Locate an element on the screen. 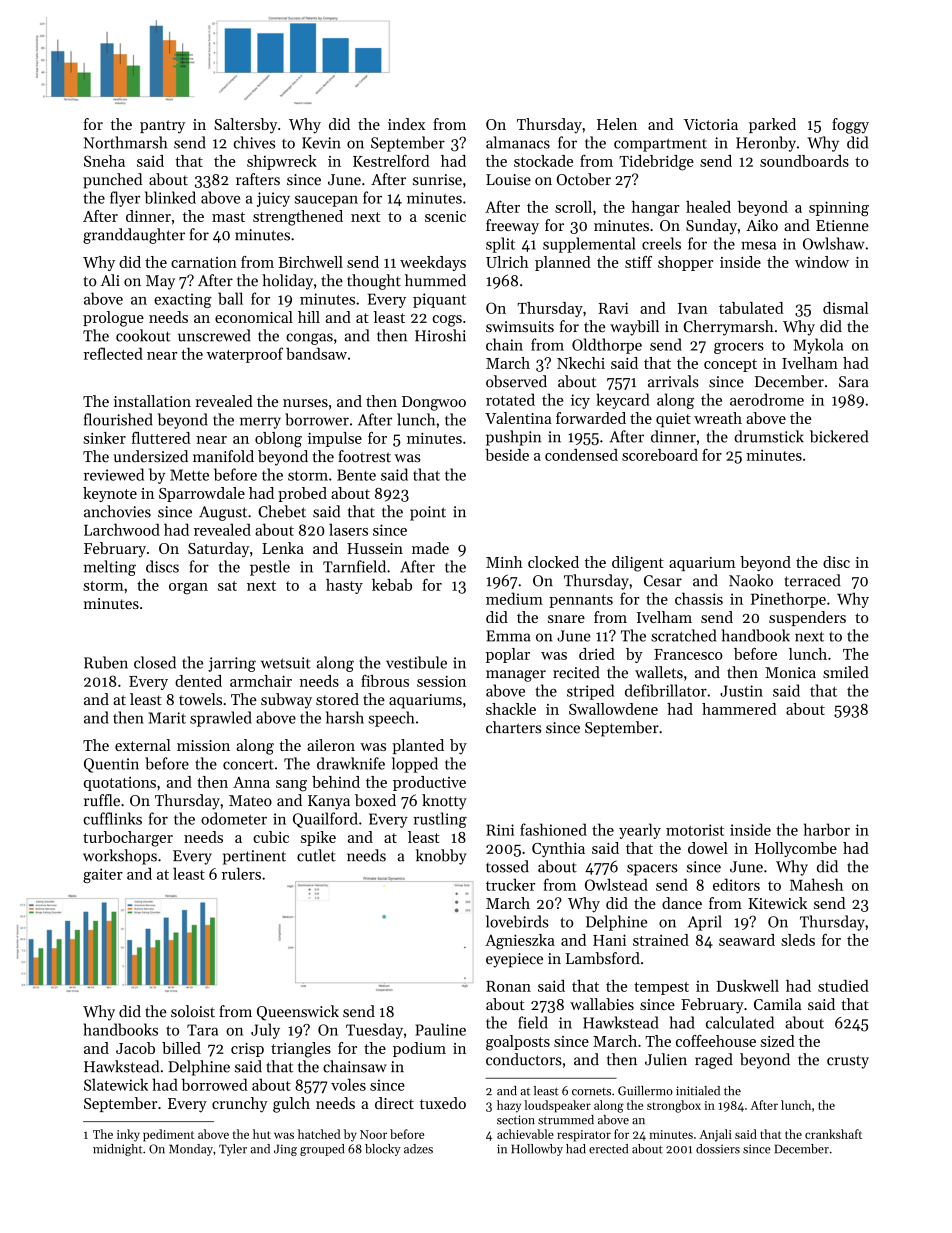 This screenshot has width=952, height=1233. Jing is located at coordinates (285, 1150).
